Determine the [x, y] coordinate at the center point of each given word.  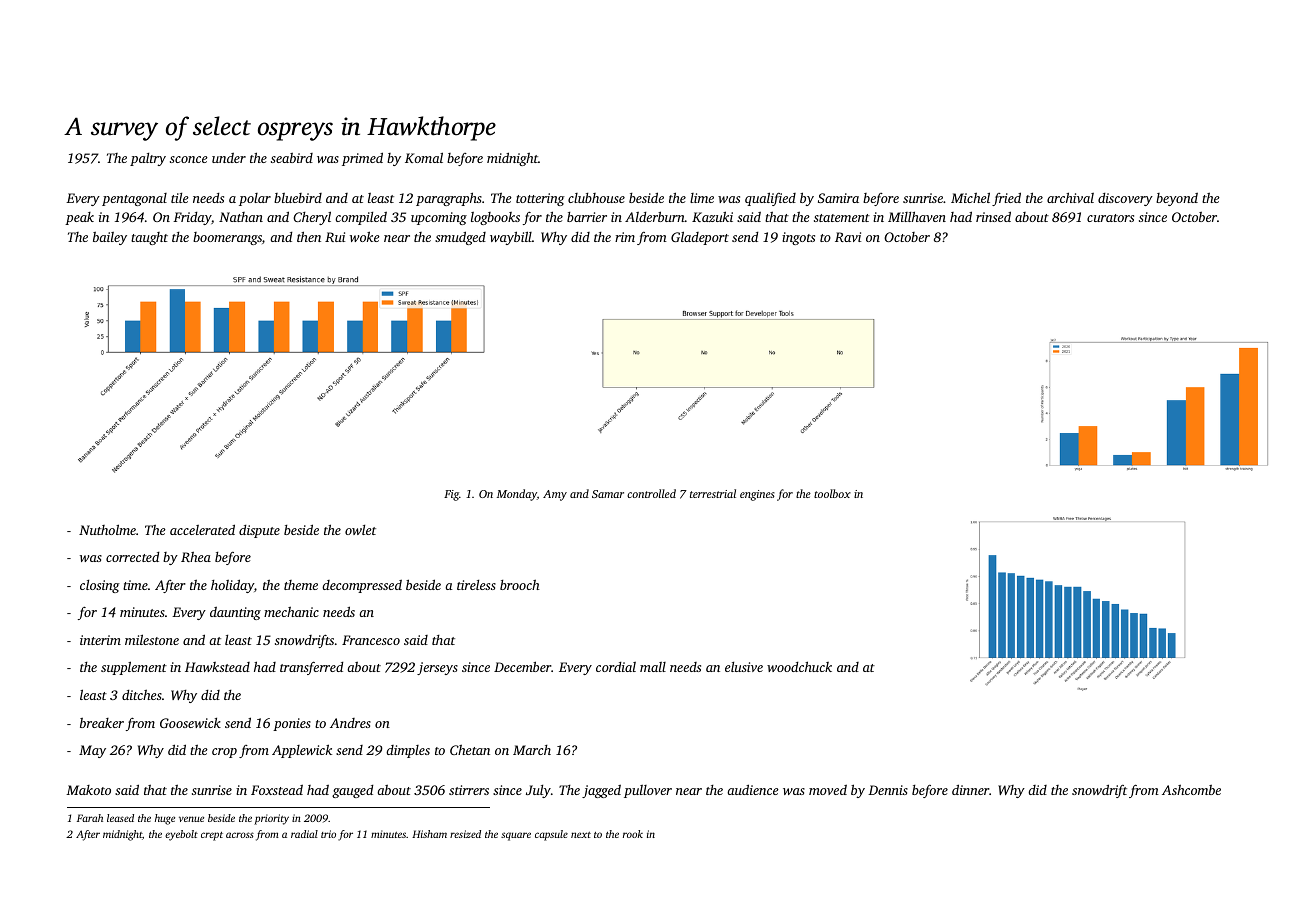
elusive [744, 667]
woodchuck [799, 666]
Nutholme [107, 529]
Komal [424, 157]
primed [362, 159]
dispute [259, 531]
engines [757, 495]
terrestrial [713, 493]
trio [328, 834]
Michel [970, 197]
